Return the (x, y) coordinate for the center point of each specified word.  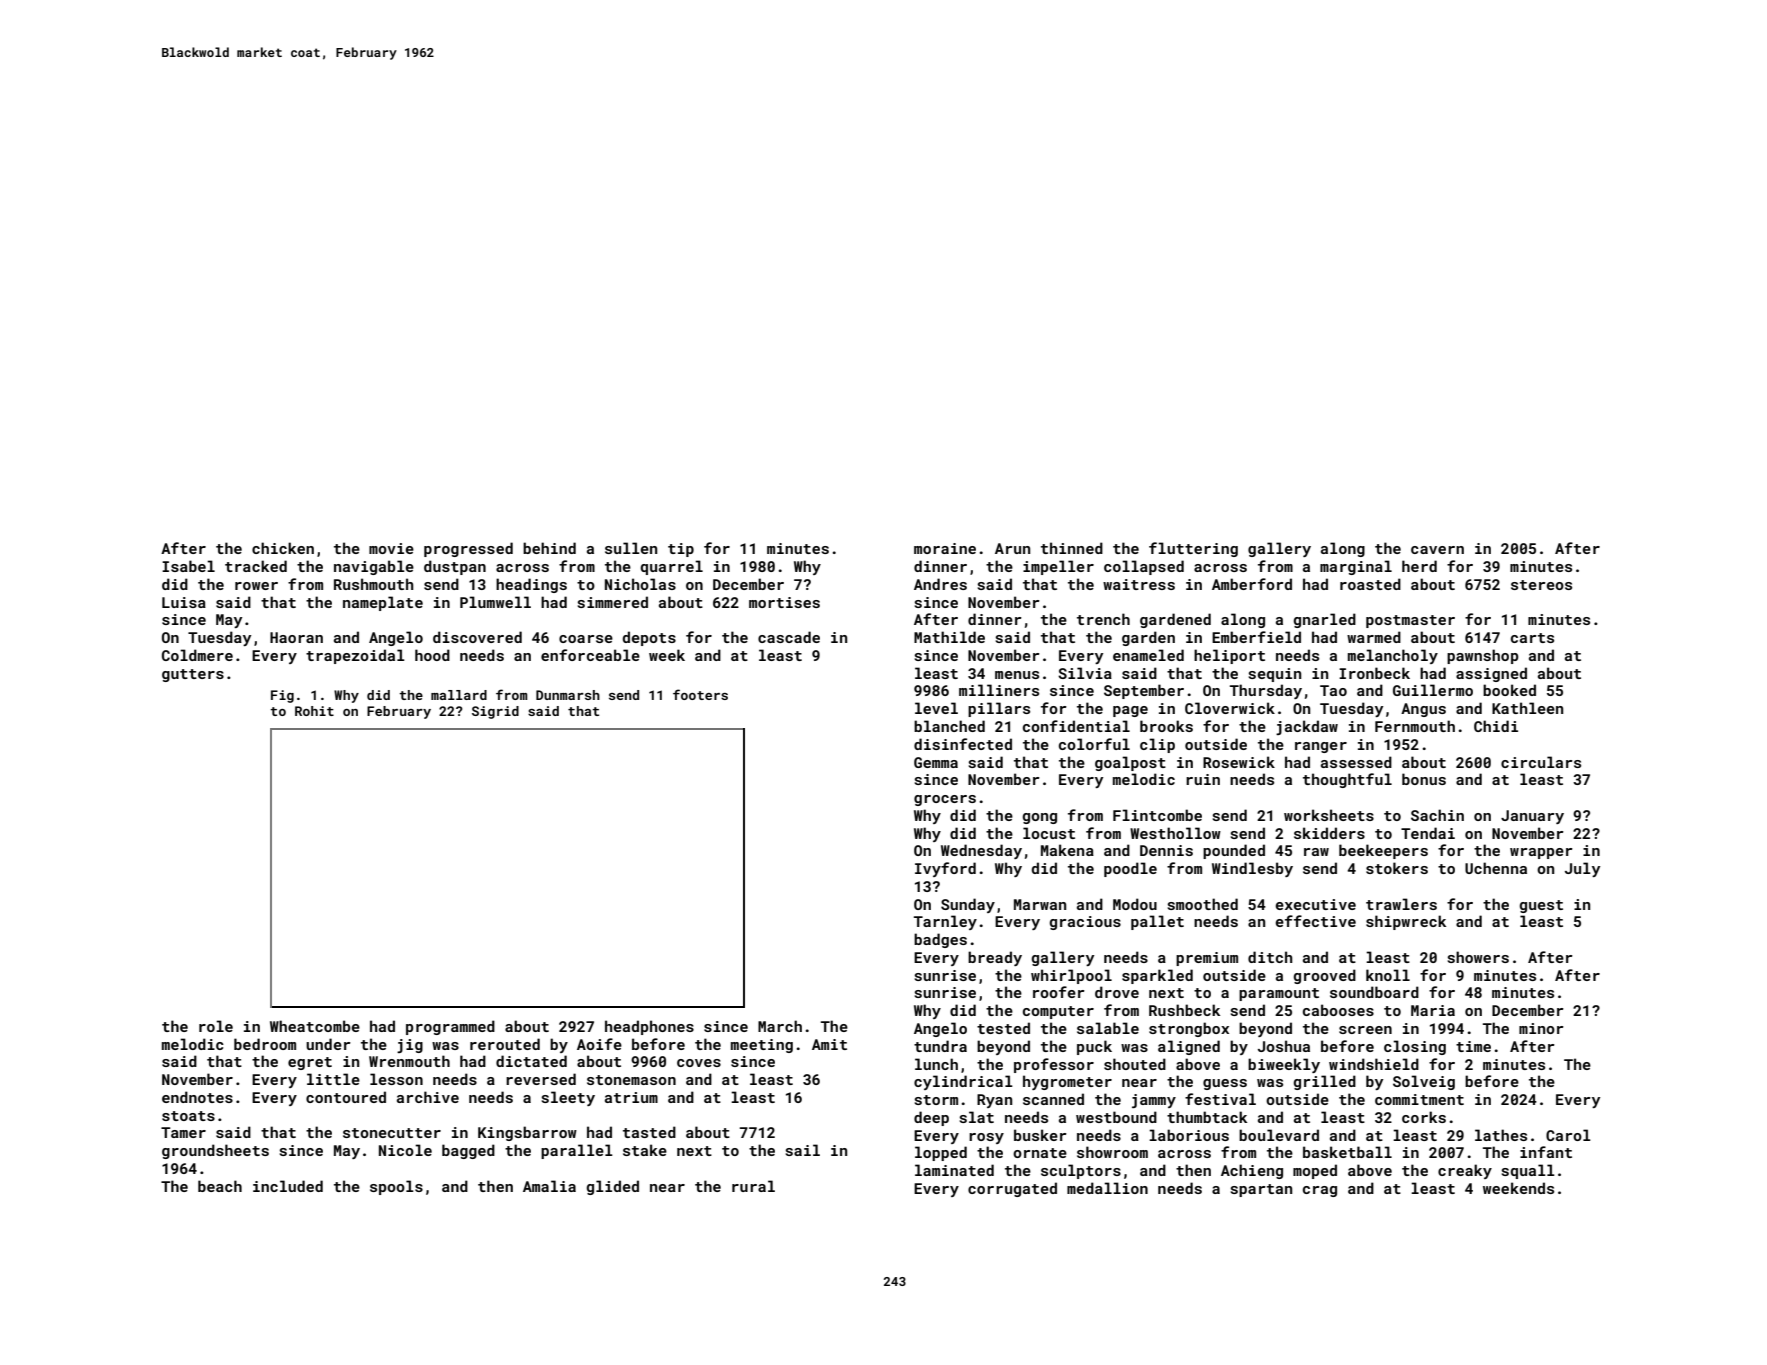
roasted (1370, 584)
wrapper (1541, 853)
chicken (283, 548)
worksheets (1329, 815)
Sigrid (495, 712)
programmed (450, 1027)
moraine (945, 548)
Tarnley (945, 922)
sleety (568, 1098)
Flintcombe (1157, 815)
